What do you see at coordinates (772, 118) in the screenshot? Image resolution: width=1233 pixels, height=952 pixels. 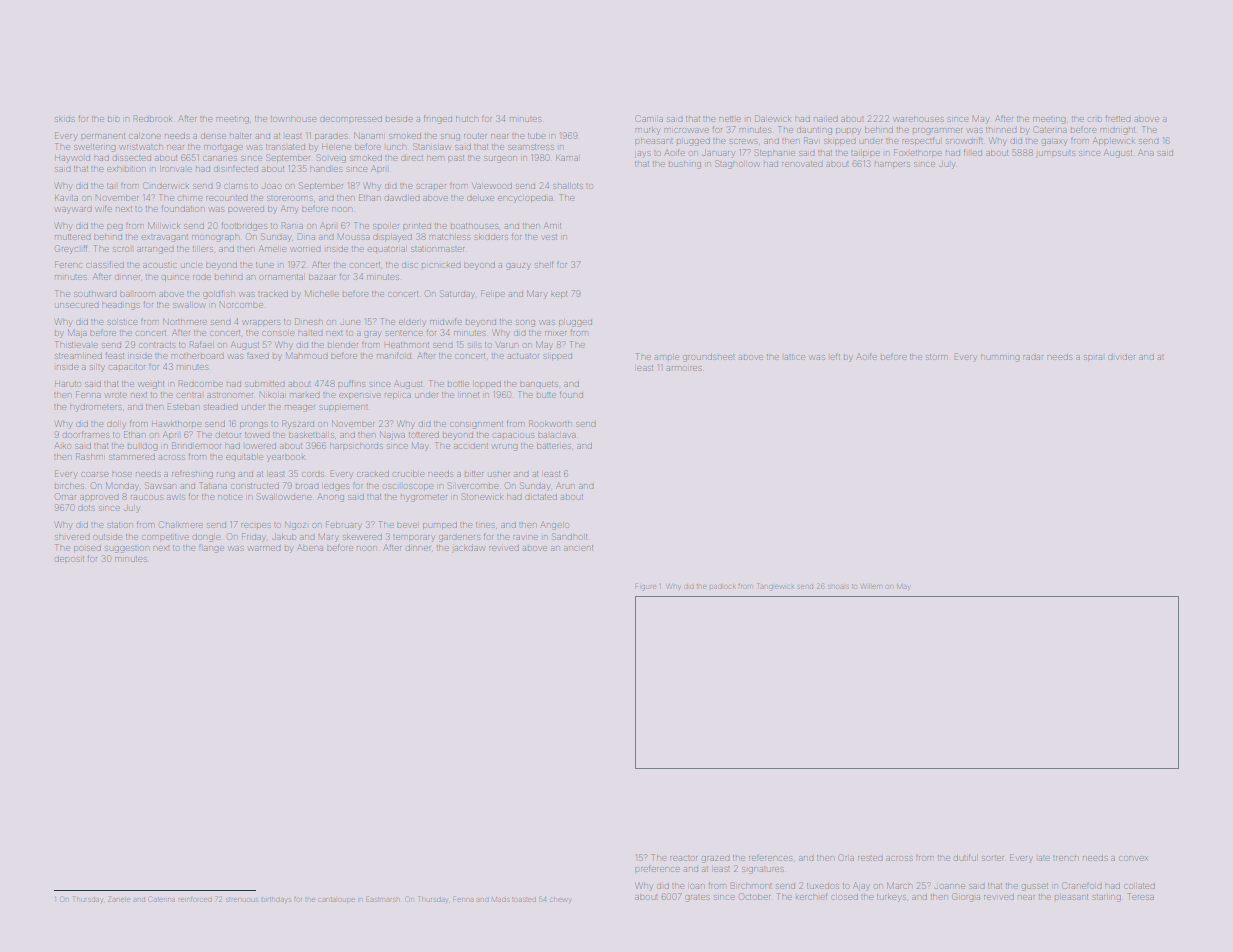 I see `Dalewick` at bounding box center [772, 118].
